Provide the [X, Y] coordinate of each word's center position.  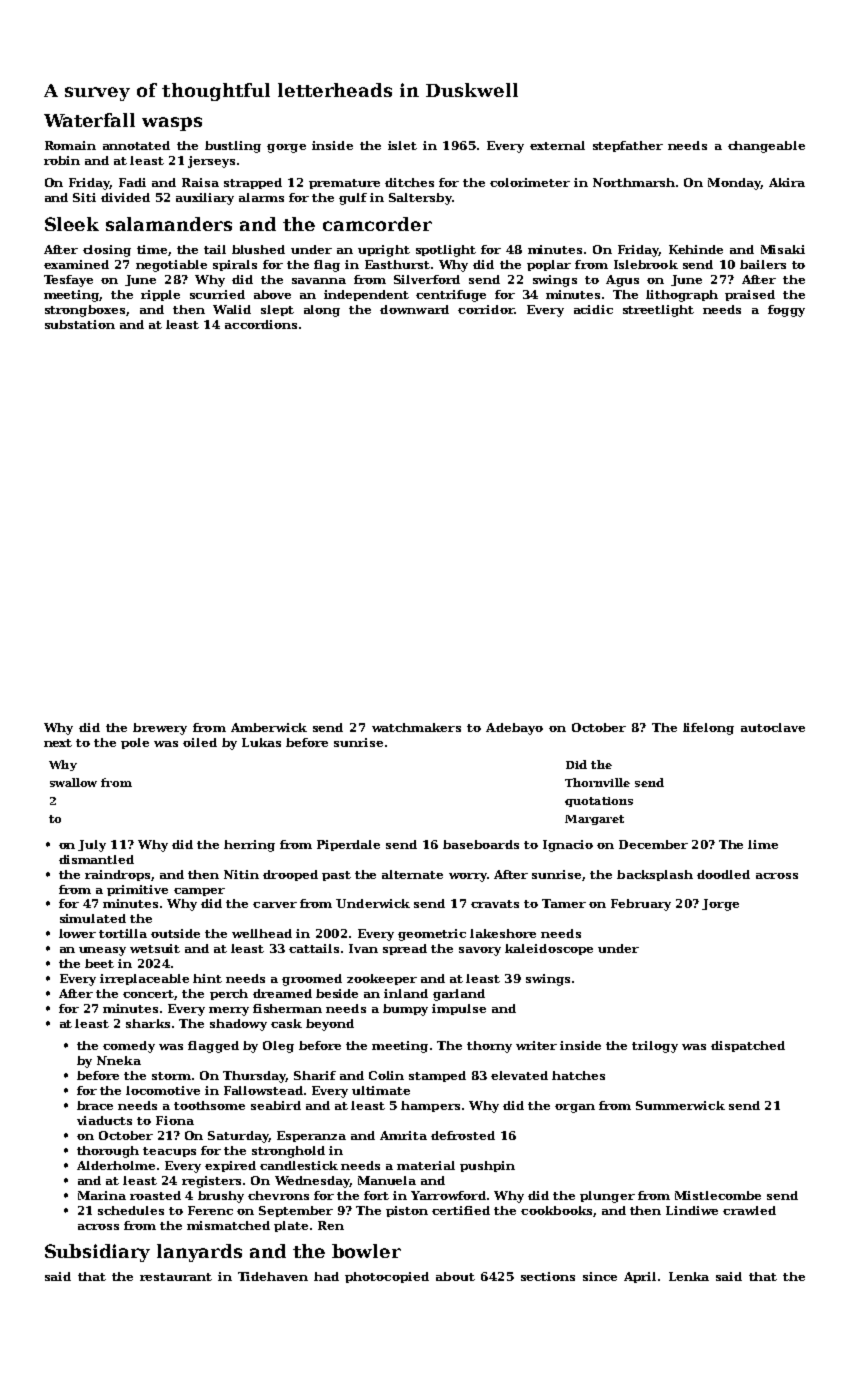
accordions [261, 324]
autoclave [773, 727]
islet [402, 145]
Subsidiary [97, 1253]
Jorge [720, 905]
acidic [593, 309]
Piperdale [348, 845]
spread [405, 949]
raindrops [117, 875]
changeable [766, 147]
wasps [172, 124]
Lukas [261, 742]
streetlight [658, 311]
